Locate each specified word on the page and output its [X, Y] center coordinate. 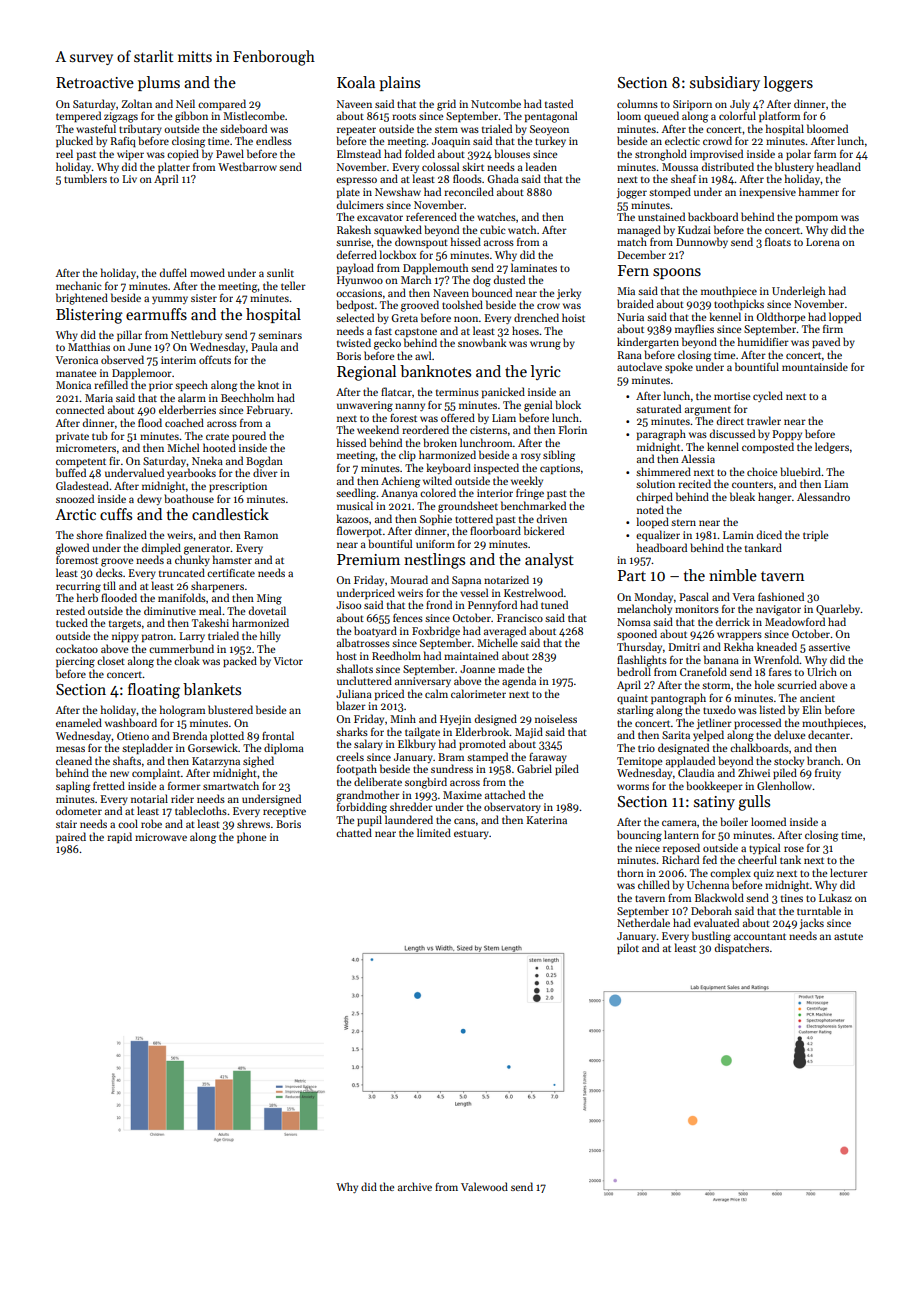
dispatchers [742, 948]
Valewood [484, 1186]
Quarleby [838, 609]
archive [415, 1186]
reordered [425, 429]
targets [125, 625]
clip [407, 455]
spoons [677, 273]
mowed [207, 272]
